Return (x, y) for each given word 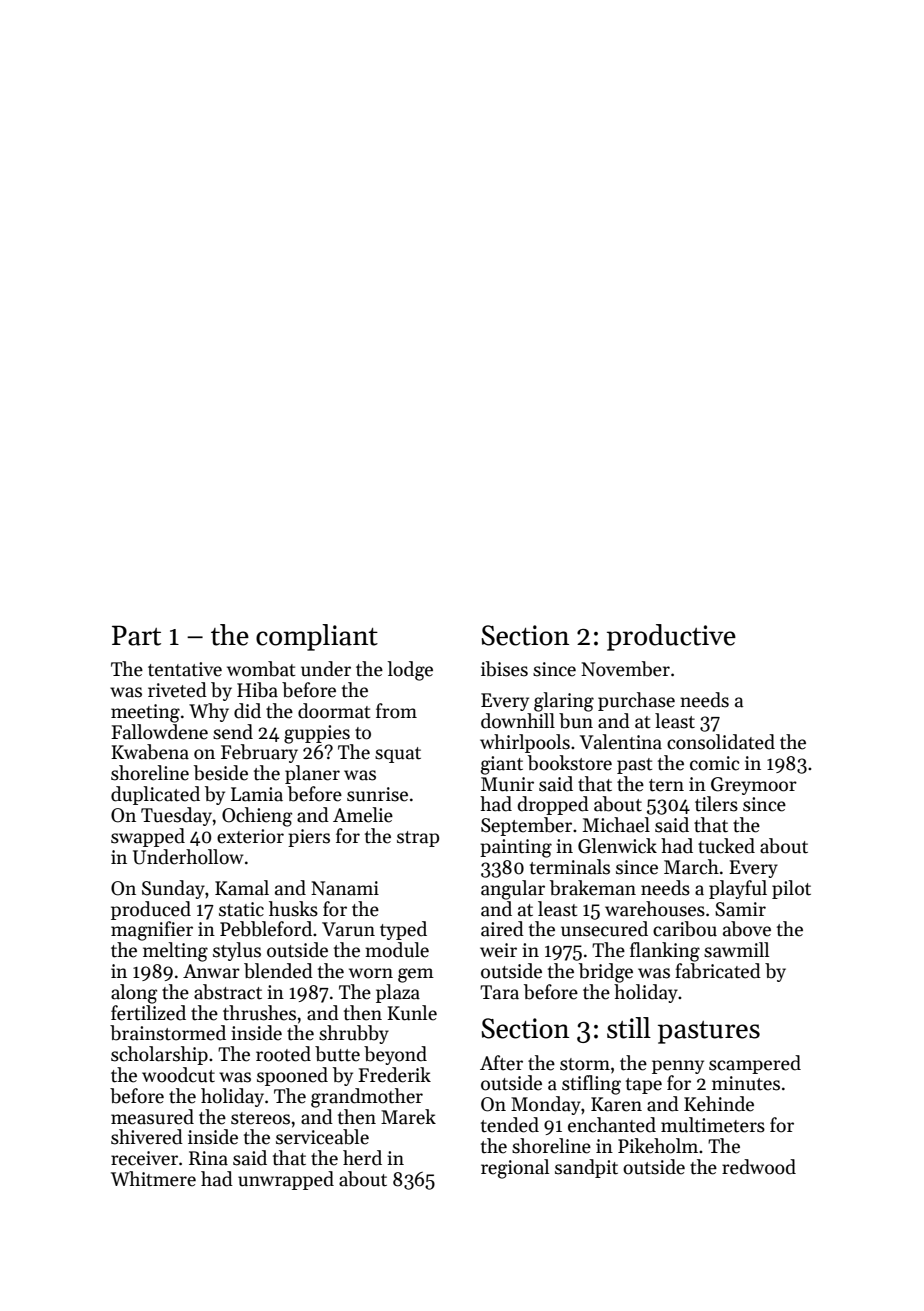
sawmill (736, 950)
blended (278, 971)
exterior (250, 836)
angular (513, 890)
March (691, 867)
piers (309, 838)
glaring (564, 702)
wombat (261, 669)
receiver (144, 1158)
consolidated (721, 742)
